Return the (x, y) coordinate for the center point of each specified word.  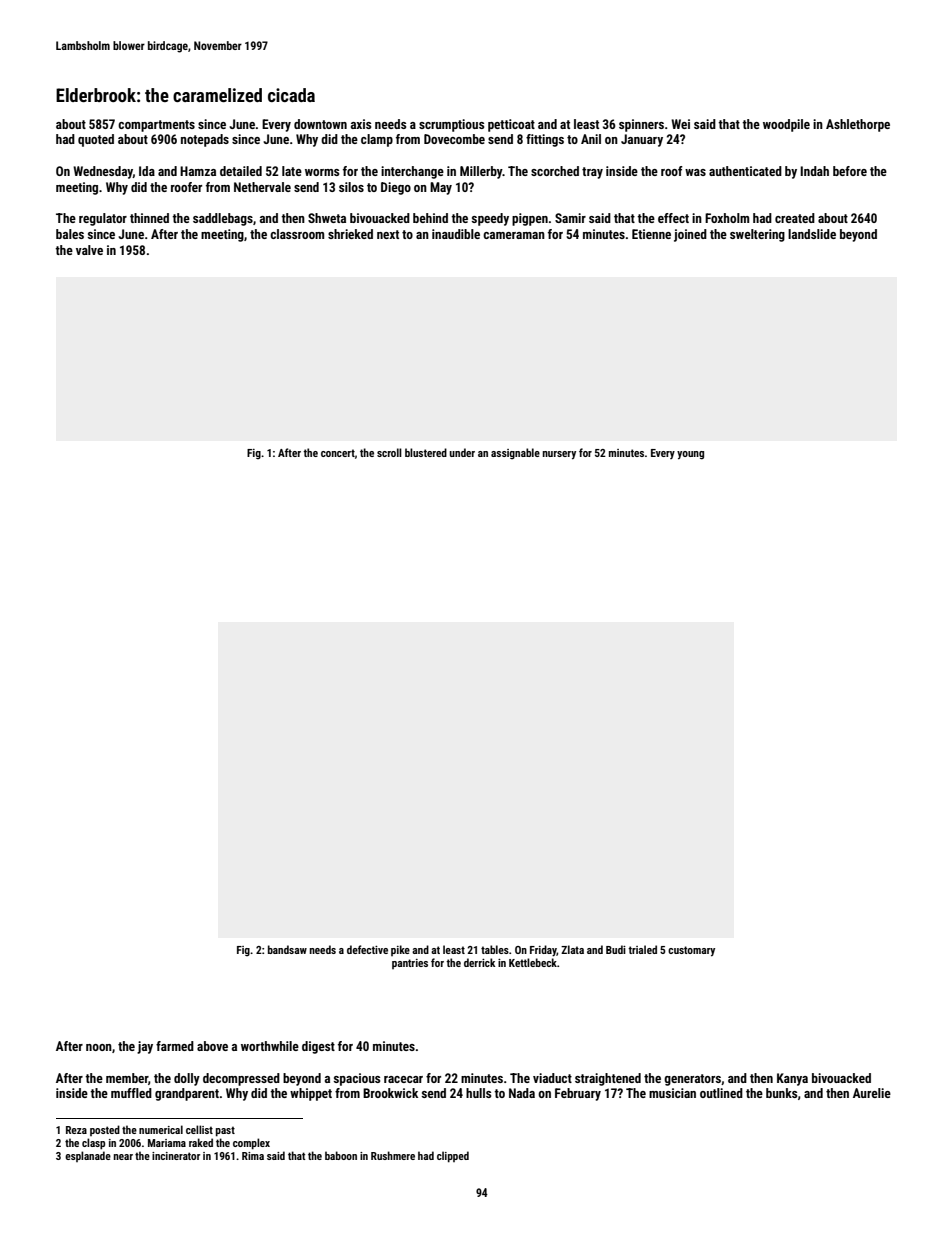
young (690, 455)
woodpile (786, 125)
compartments (156, 126)
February (578, 1094)
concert (338, 453)
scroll (389, 452)
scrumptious (451, 125)
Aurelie (872, 1093)
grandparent (187, 1094)
